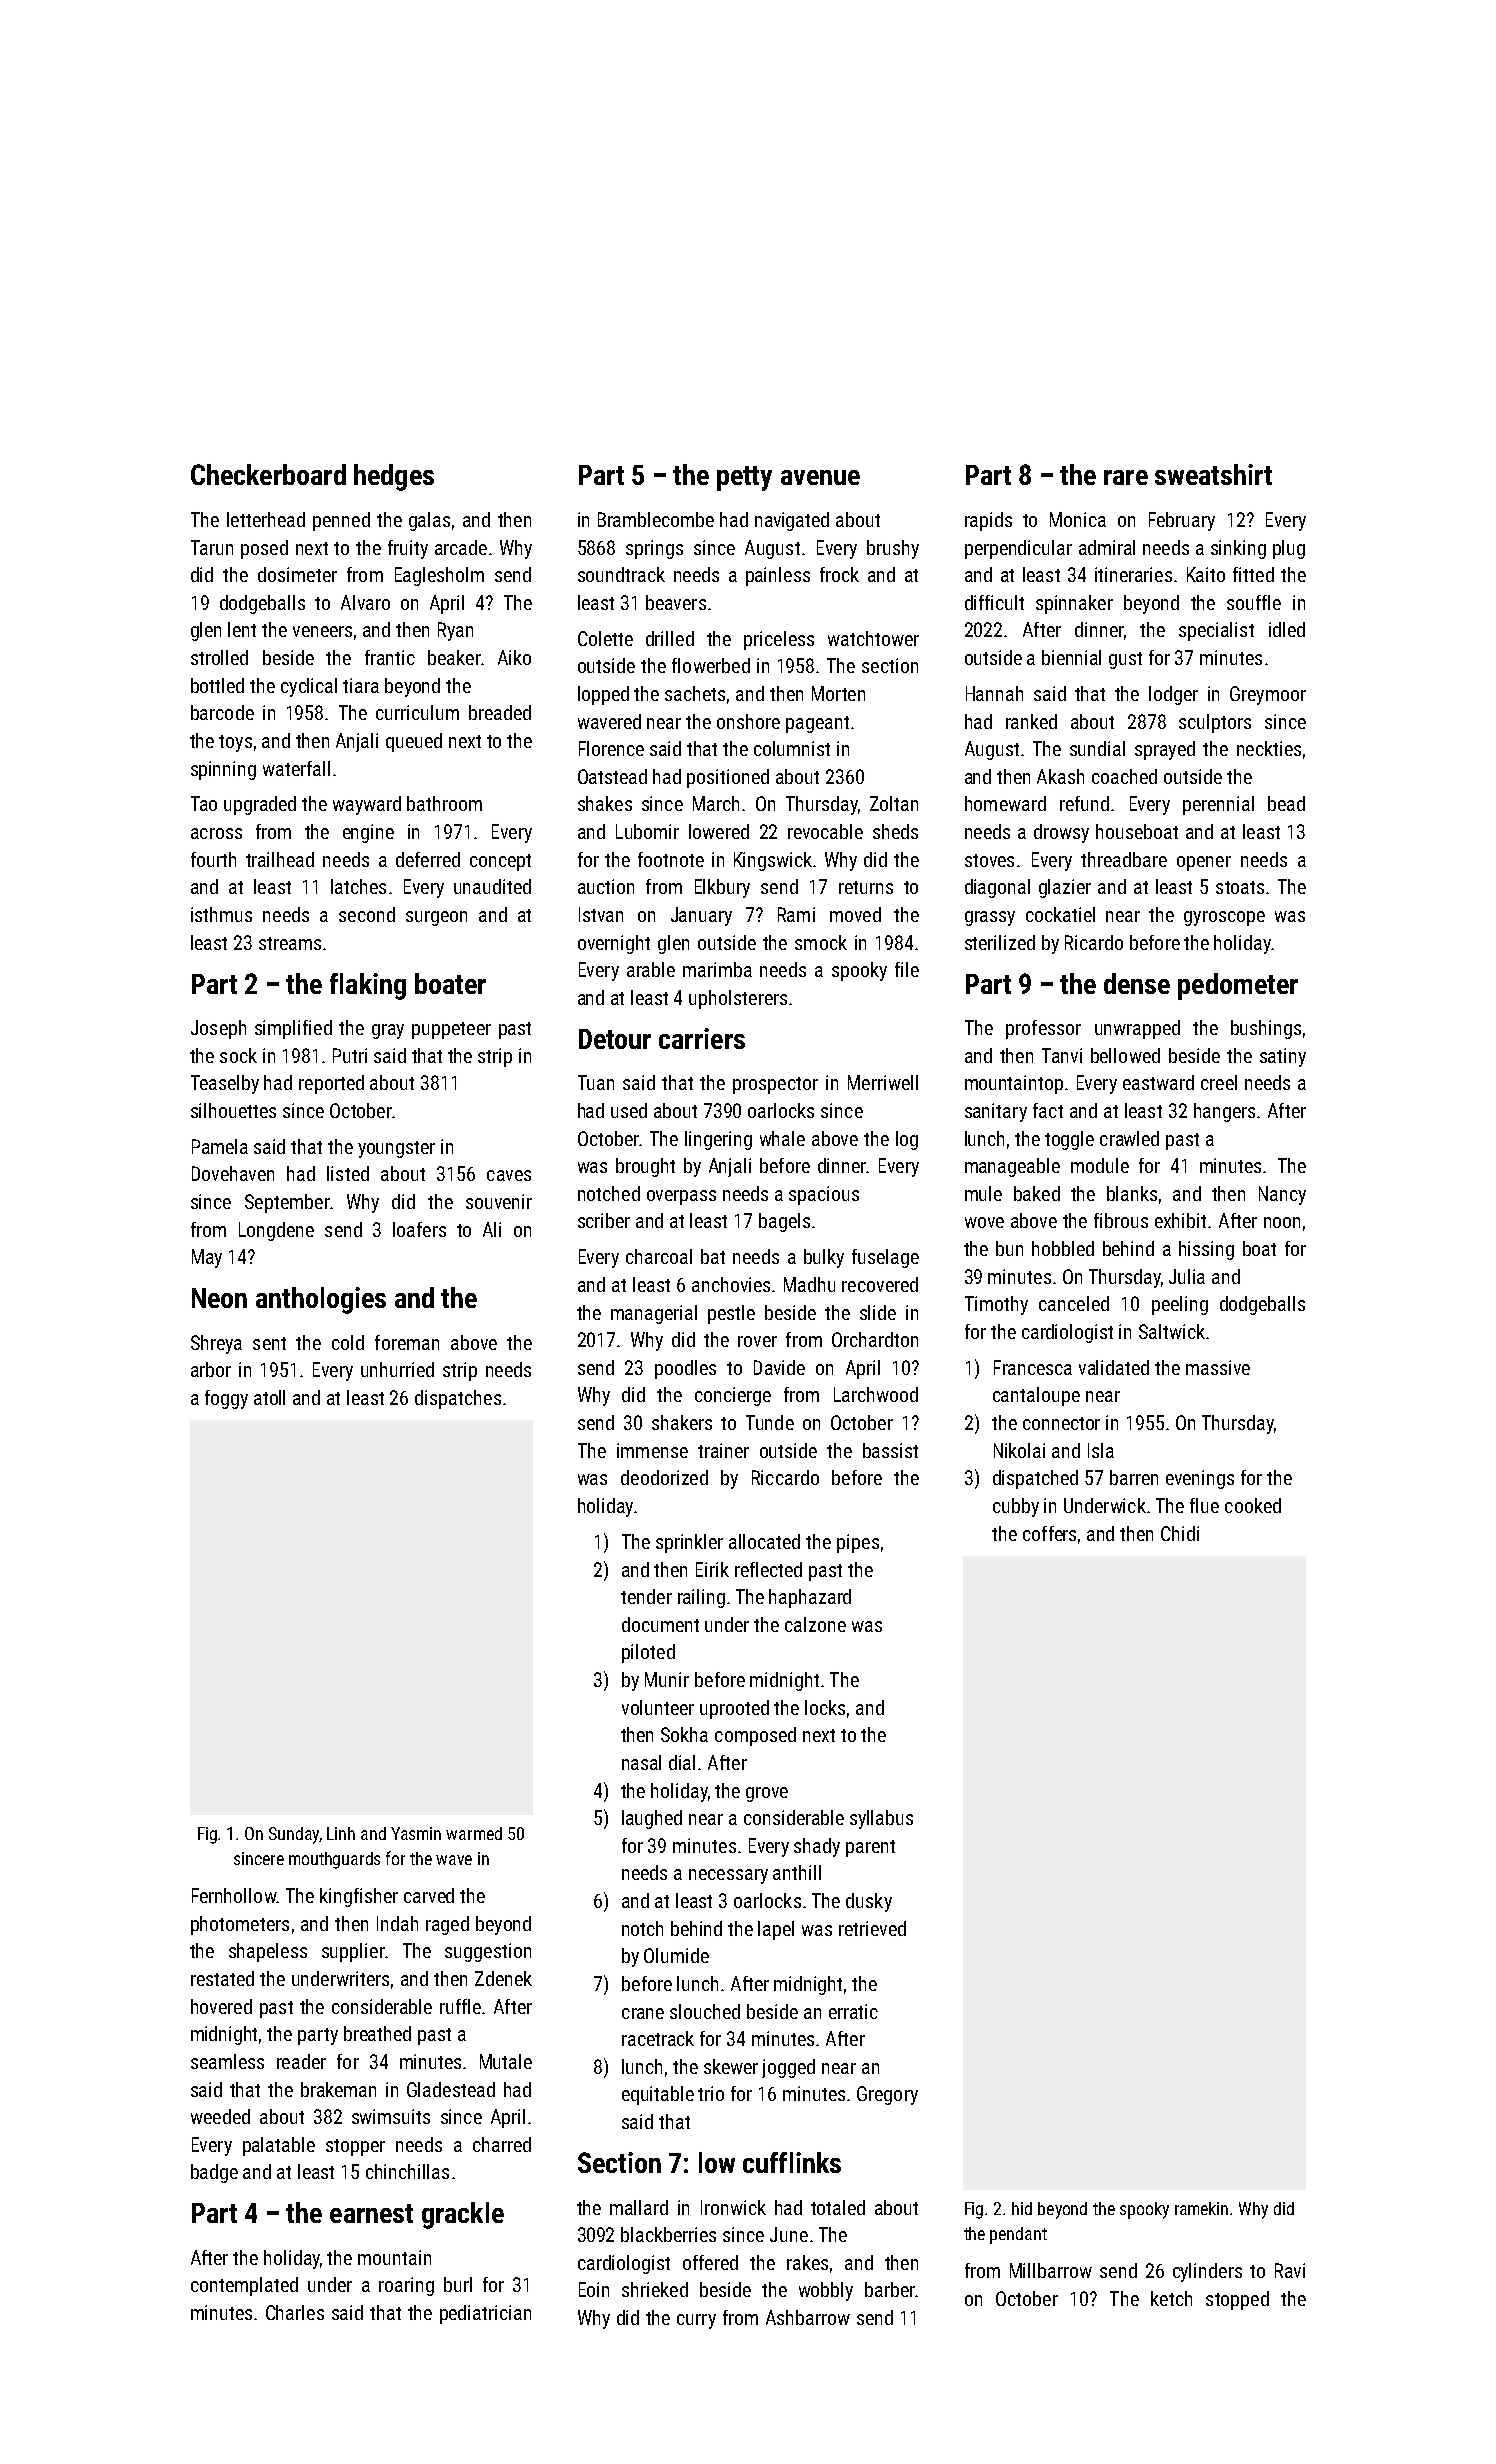 Image resolution: width=1496 pixels, height=2464 pixels. Describe the element at coordinates (820, 477) in the screenshot. I see `avenue` at that location.
